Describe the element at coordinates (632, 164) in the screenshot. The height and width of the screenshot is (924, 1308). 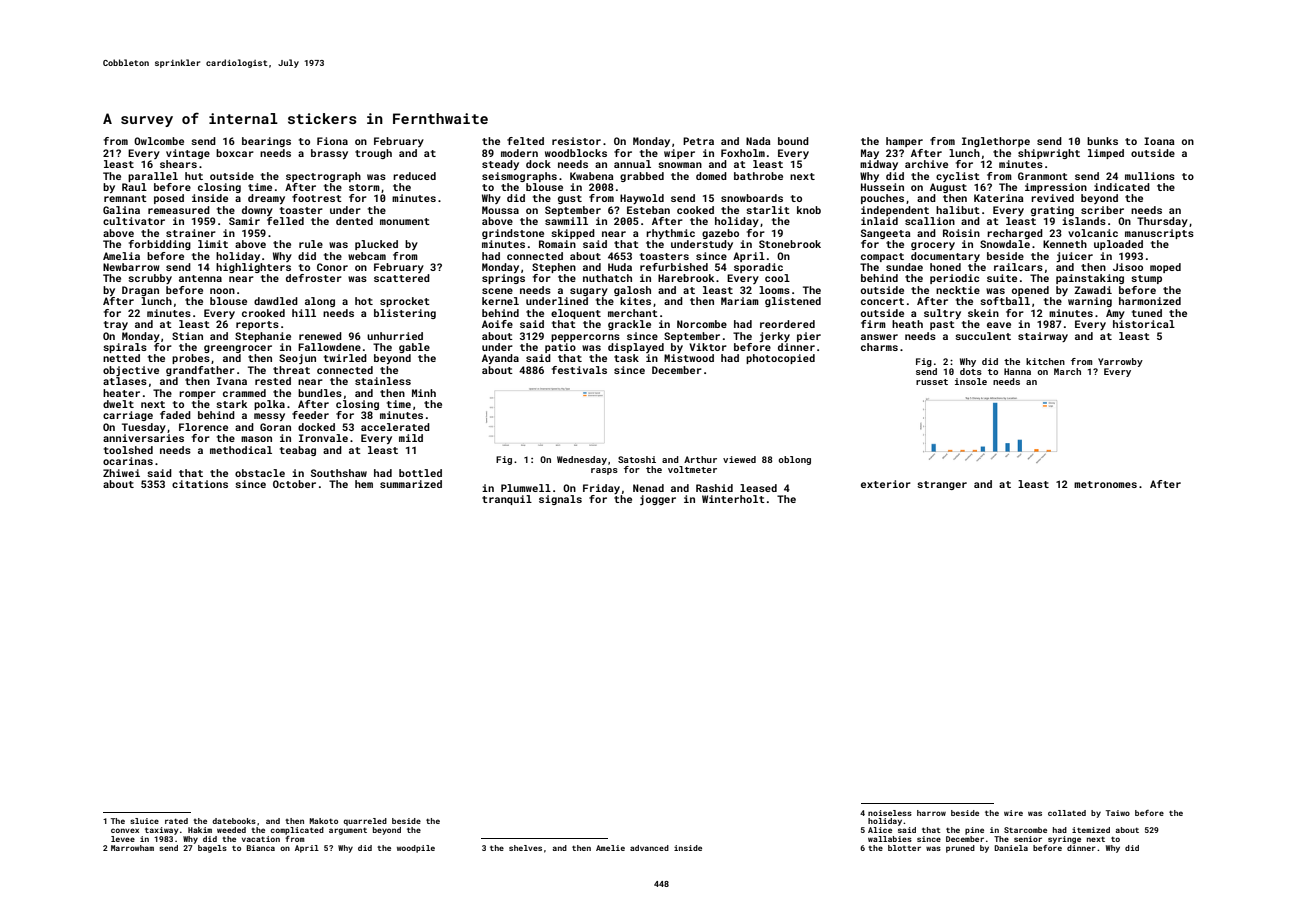
I see `annual` at that location.
